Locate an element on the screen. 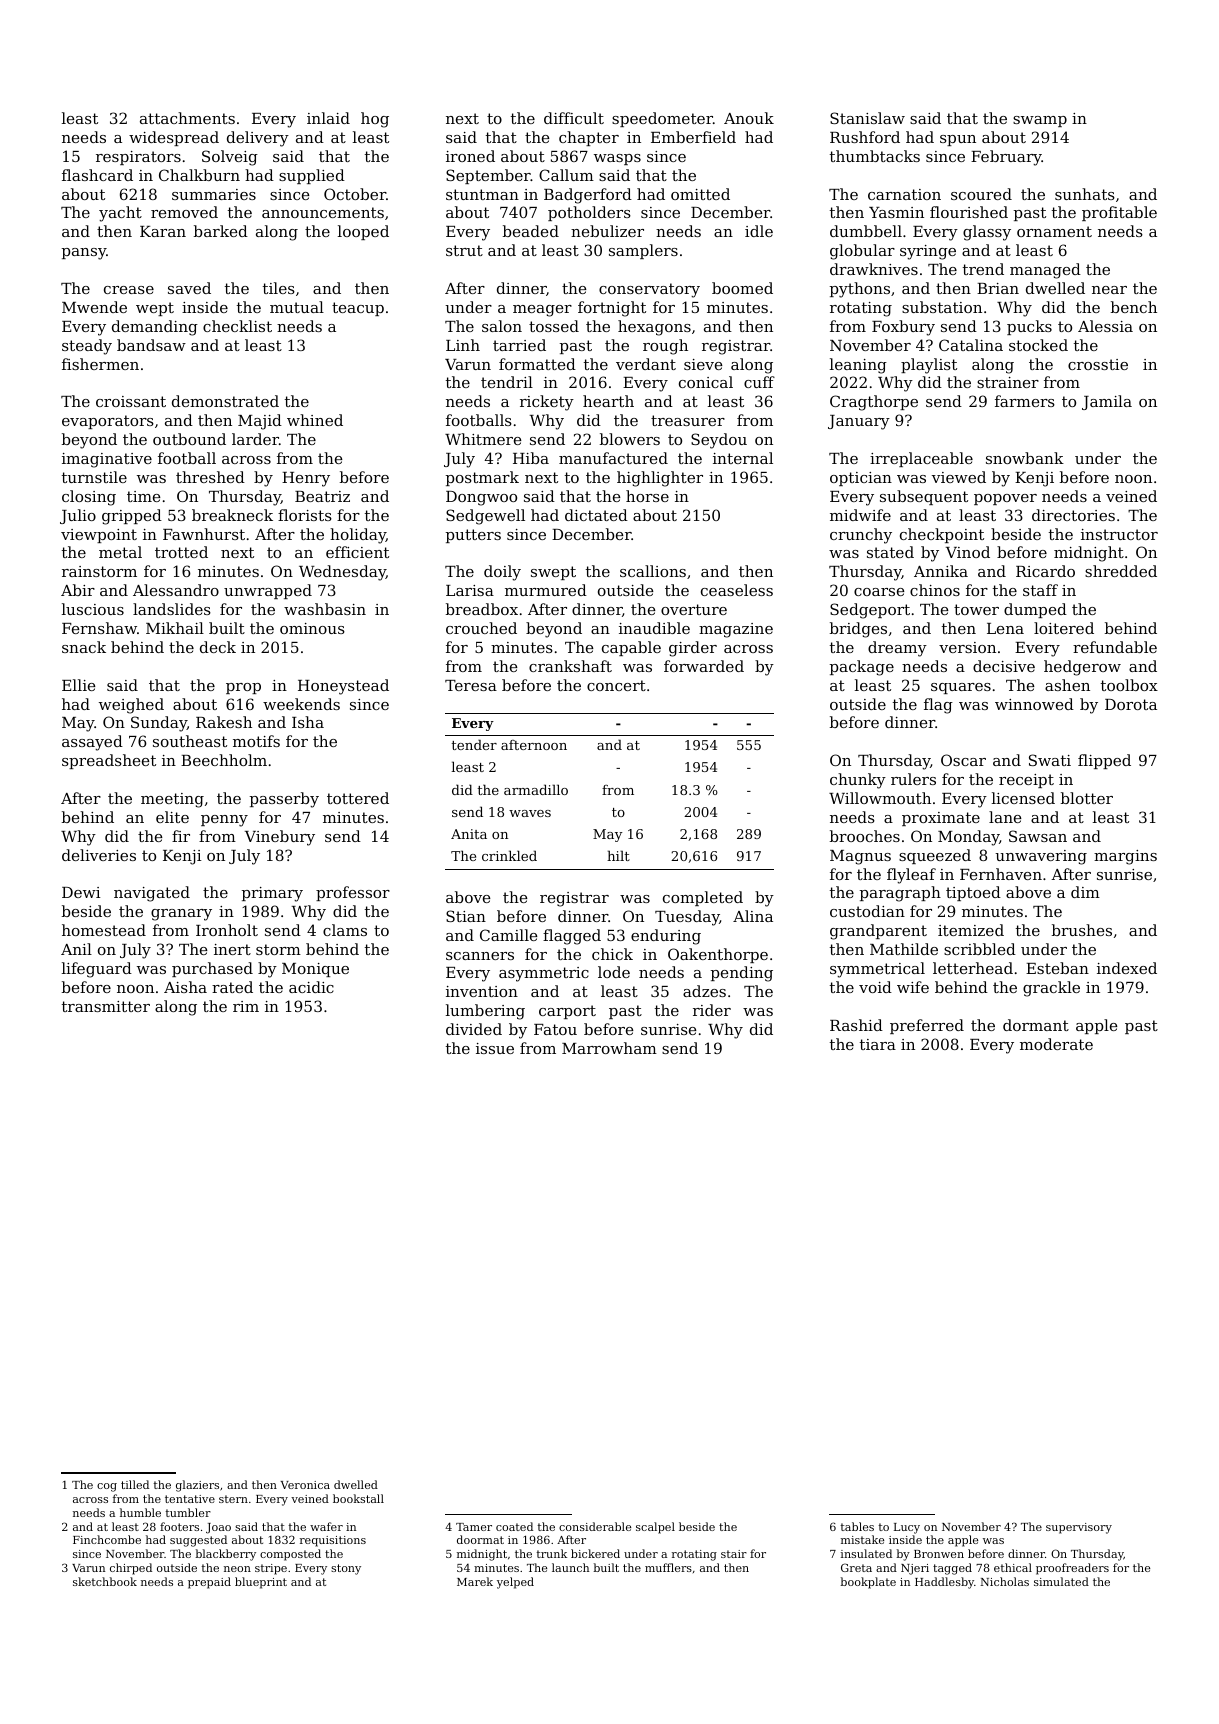 The width and height of the screenshot is (1219, 1724). attachments is located at coordinates (187, 118).
